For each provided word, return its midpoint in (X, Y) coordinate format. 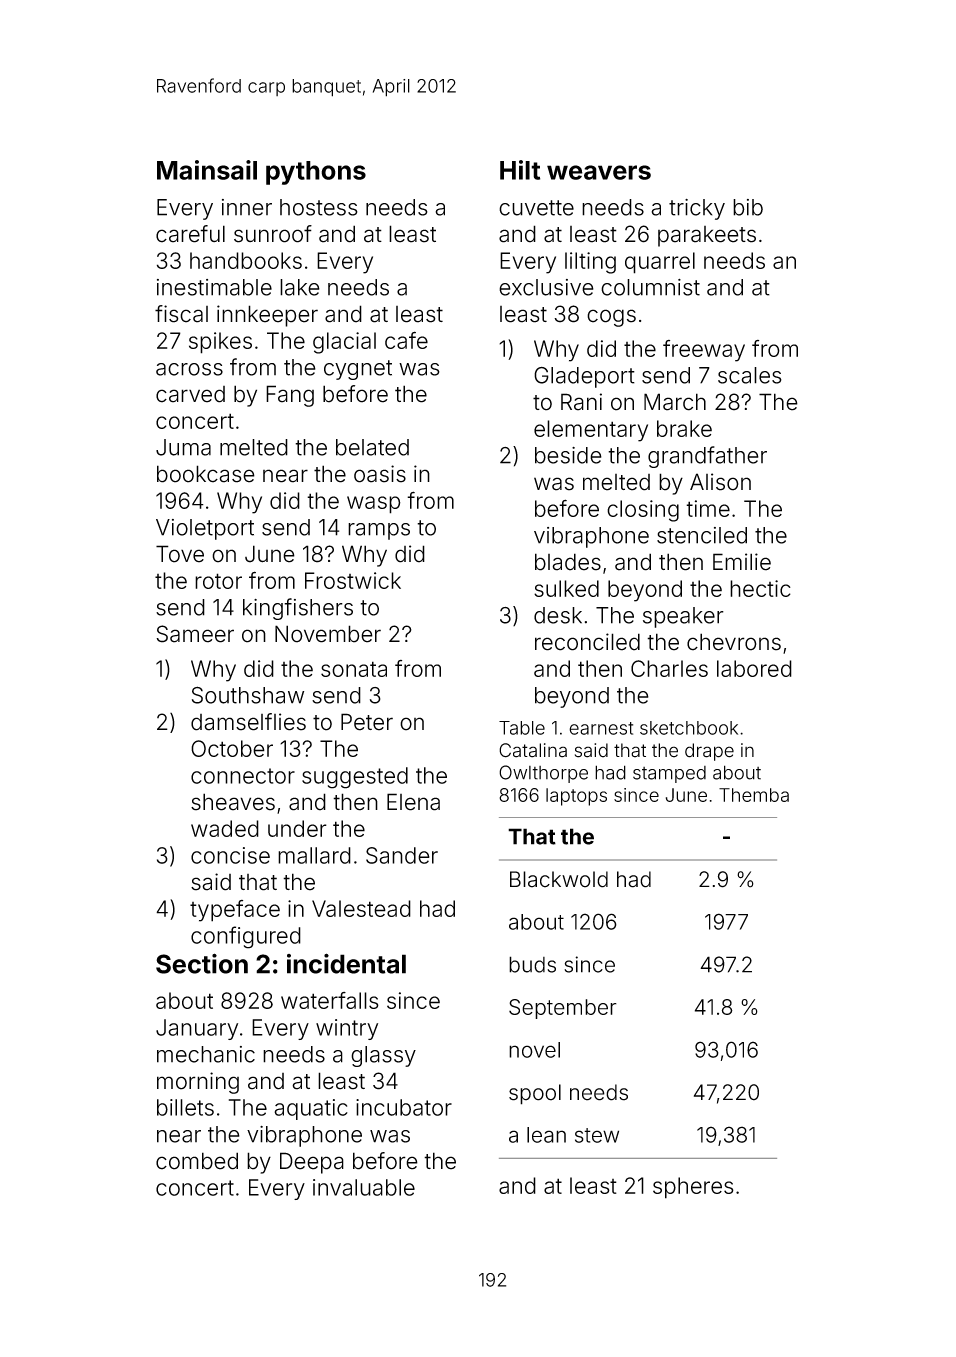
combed (197, 1161)
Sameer (195, 634)
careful (190, 234)
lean (546, 1135)
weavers (599, 172)
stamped (669, 774)
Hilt (520, 170)
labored (754, 668)
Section (202, 963)
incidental (346, 963)
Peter (367, 722)
